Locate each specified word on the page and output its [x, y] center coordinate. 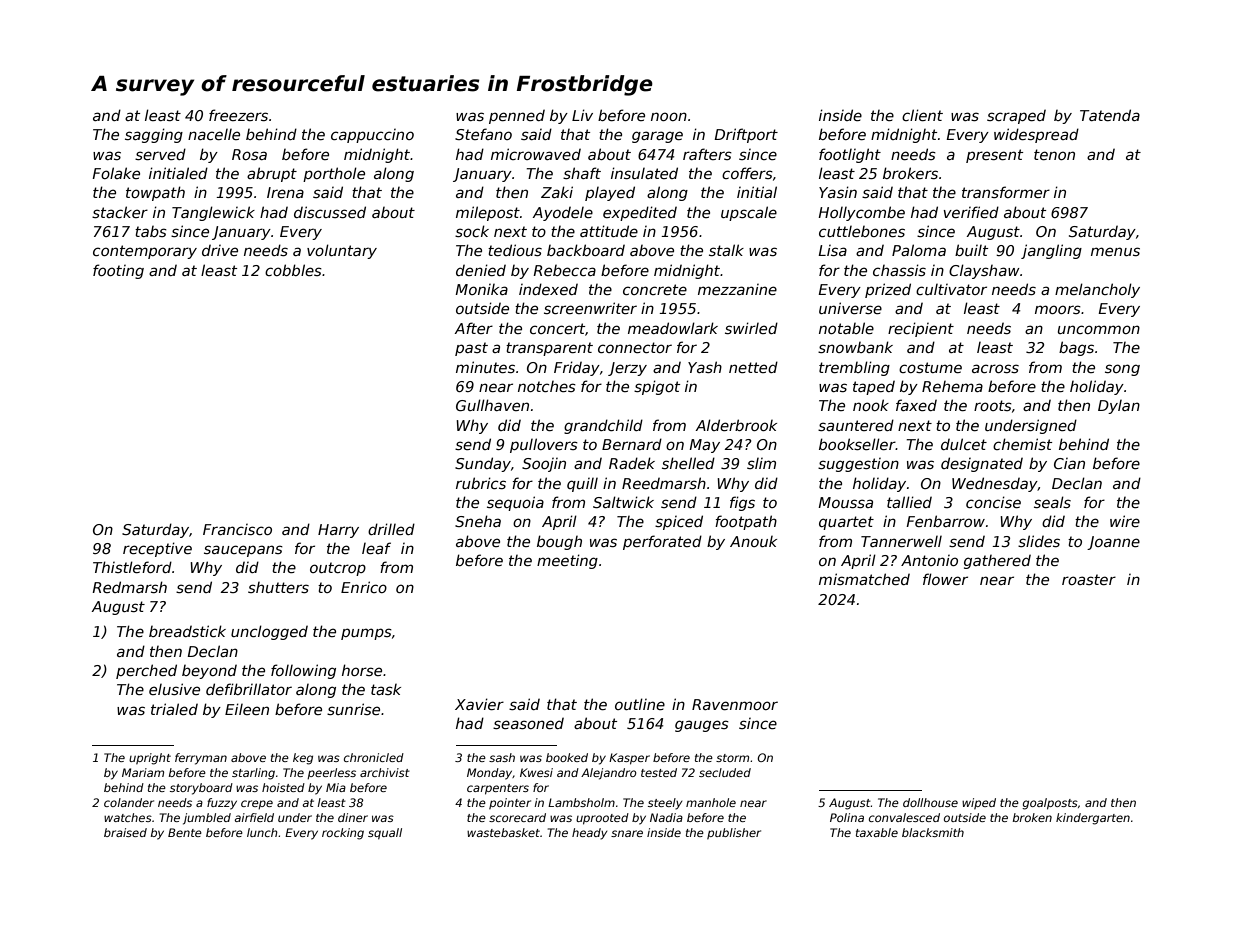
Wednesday [995, 484]
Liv [582, 115]
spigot [657, 387]
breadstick [187, 631]
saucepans [243, 551]
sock [472, 231]
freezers [238, 115]
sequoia [515, 503]
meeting [567, 561]
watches [128, 817]
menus [1115, 251]
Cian [1069, 463]
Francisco [237, 529]
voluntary [342, 251]
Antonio [929, 560]
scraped [1016, 116]
